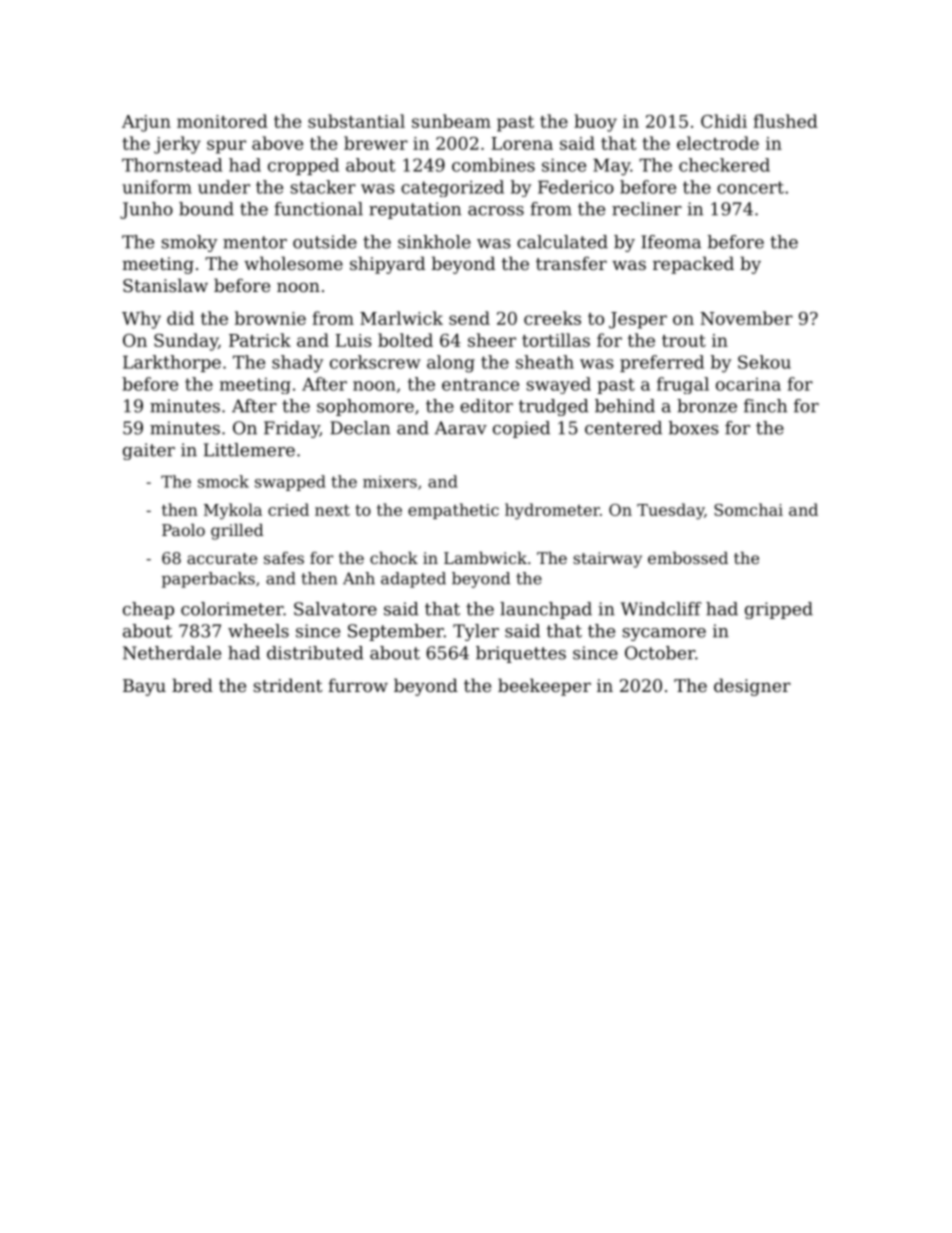 The image size is (952, 1233). I want to click on send, so click(469, 318).
